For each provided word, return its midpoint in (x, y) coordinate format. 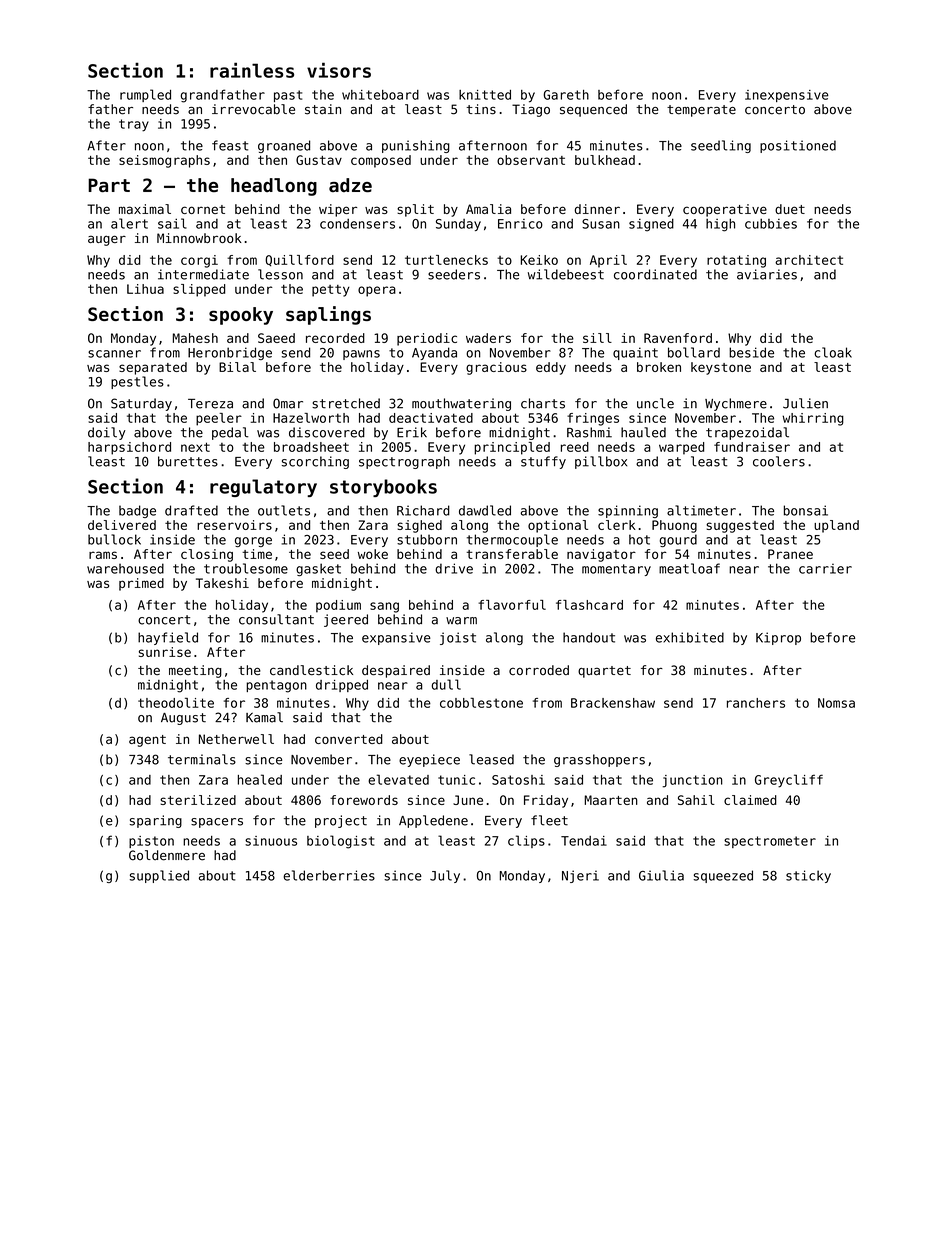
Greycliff (789, 781)
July (445, 876)
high (720, 225)
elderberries (329, 875)
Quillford (299, 261)
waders (488, 338)
